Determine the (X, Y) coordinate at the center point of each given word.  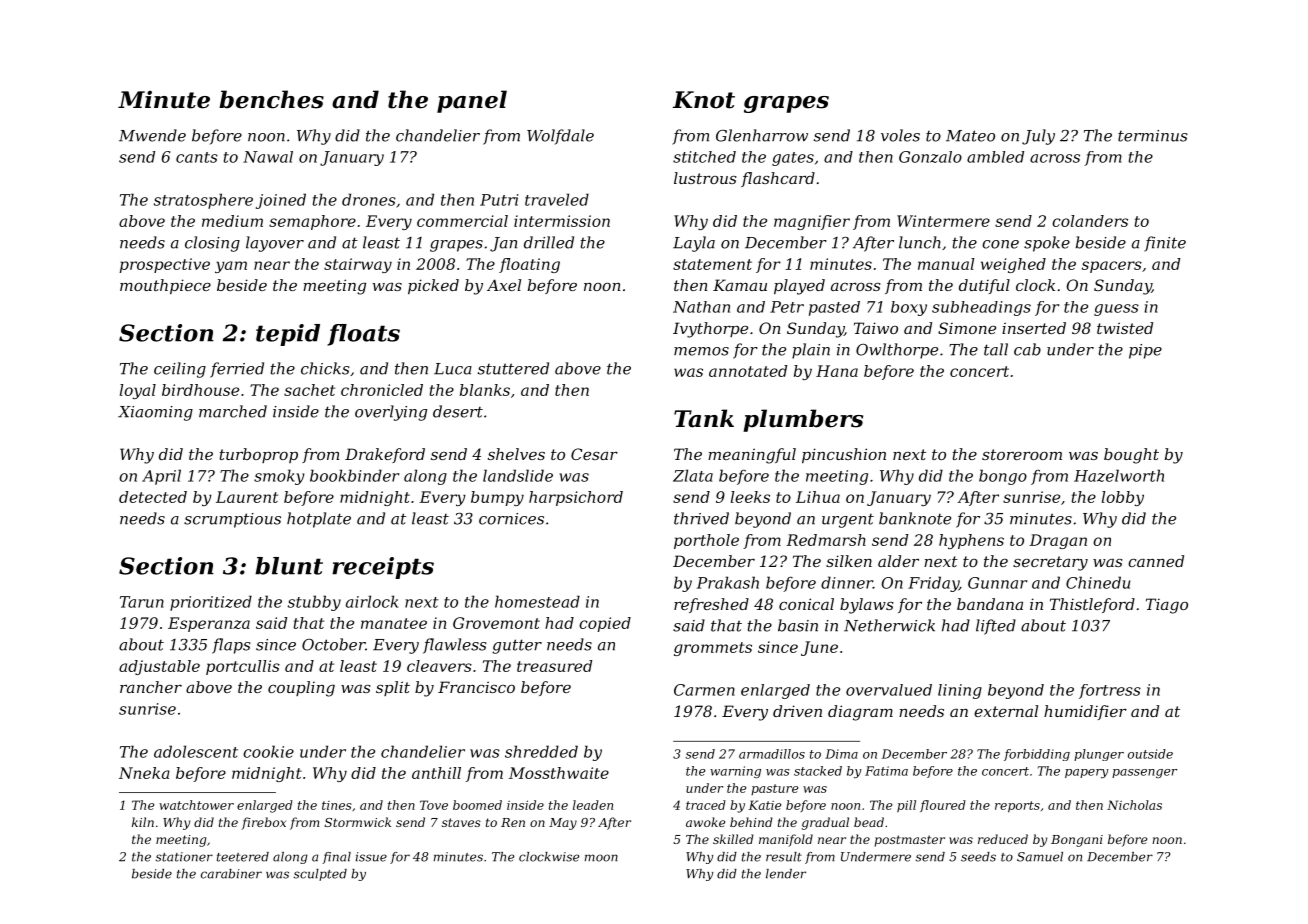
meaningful (752, 456)
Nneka (144, 773)
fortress (1110, 691)
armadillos (772, 754)
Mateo (970, 136)
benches (271, 99)
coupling (301, 689)
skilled (733, 839)
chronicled (382, 390)
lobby (1123, 498)
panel (472, 101)
